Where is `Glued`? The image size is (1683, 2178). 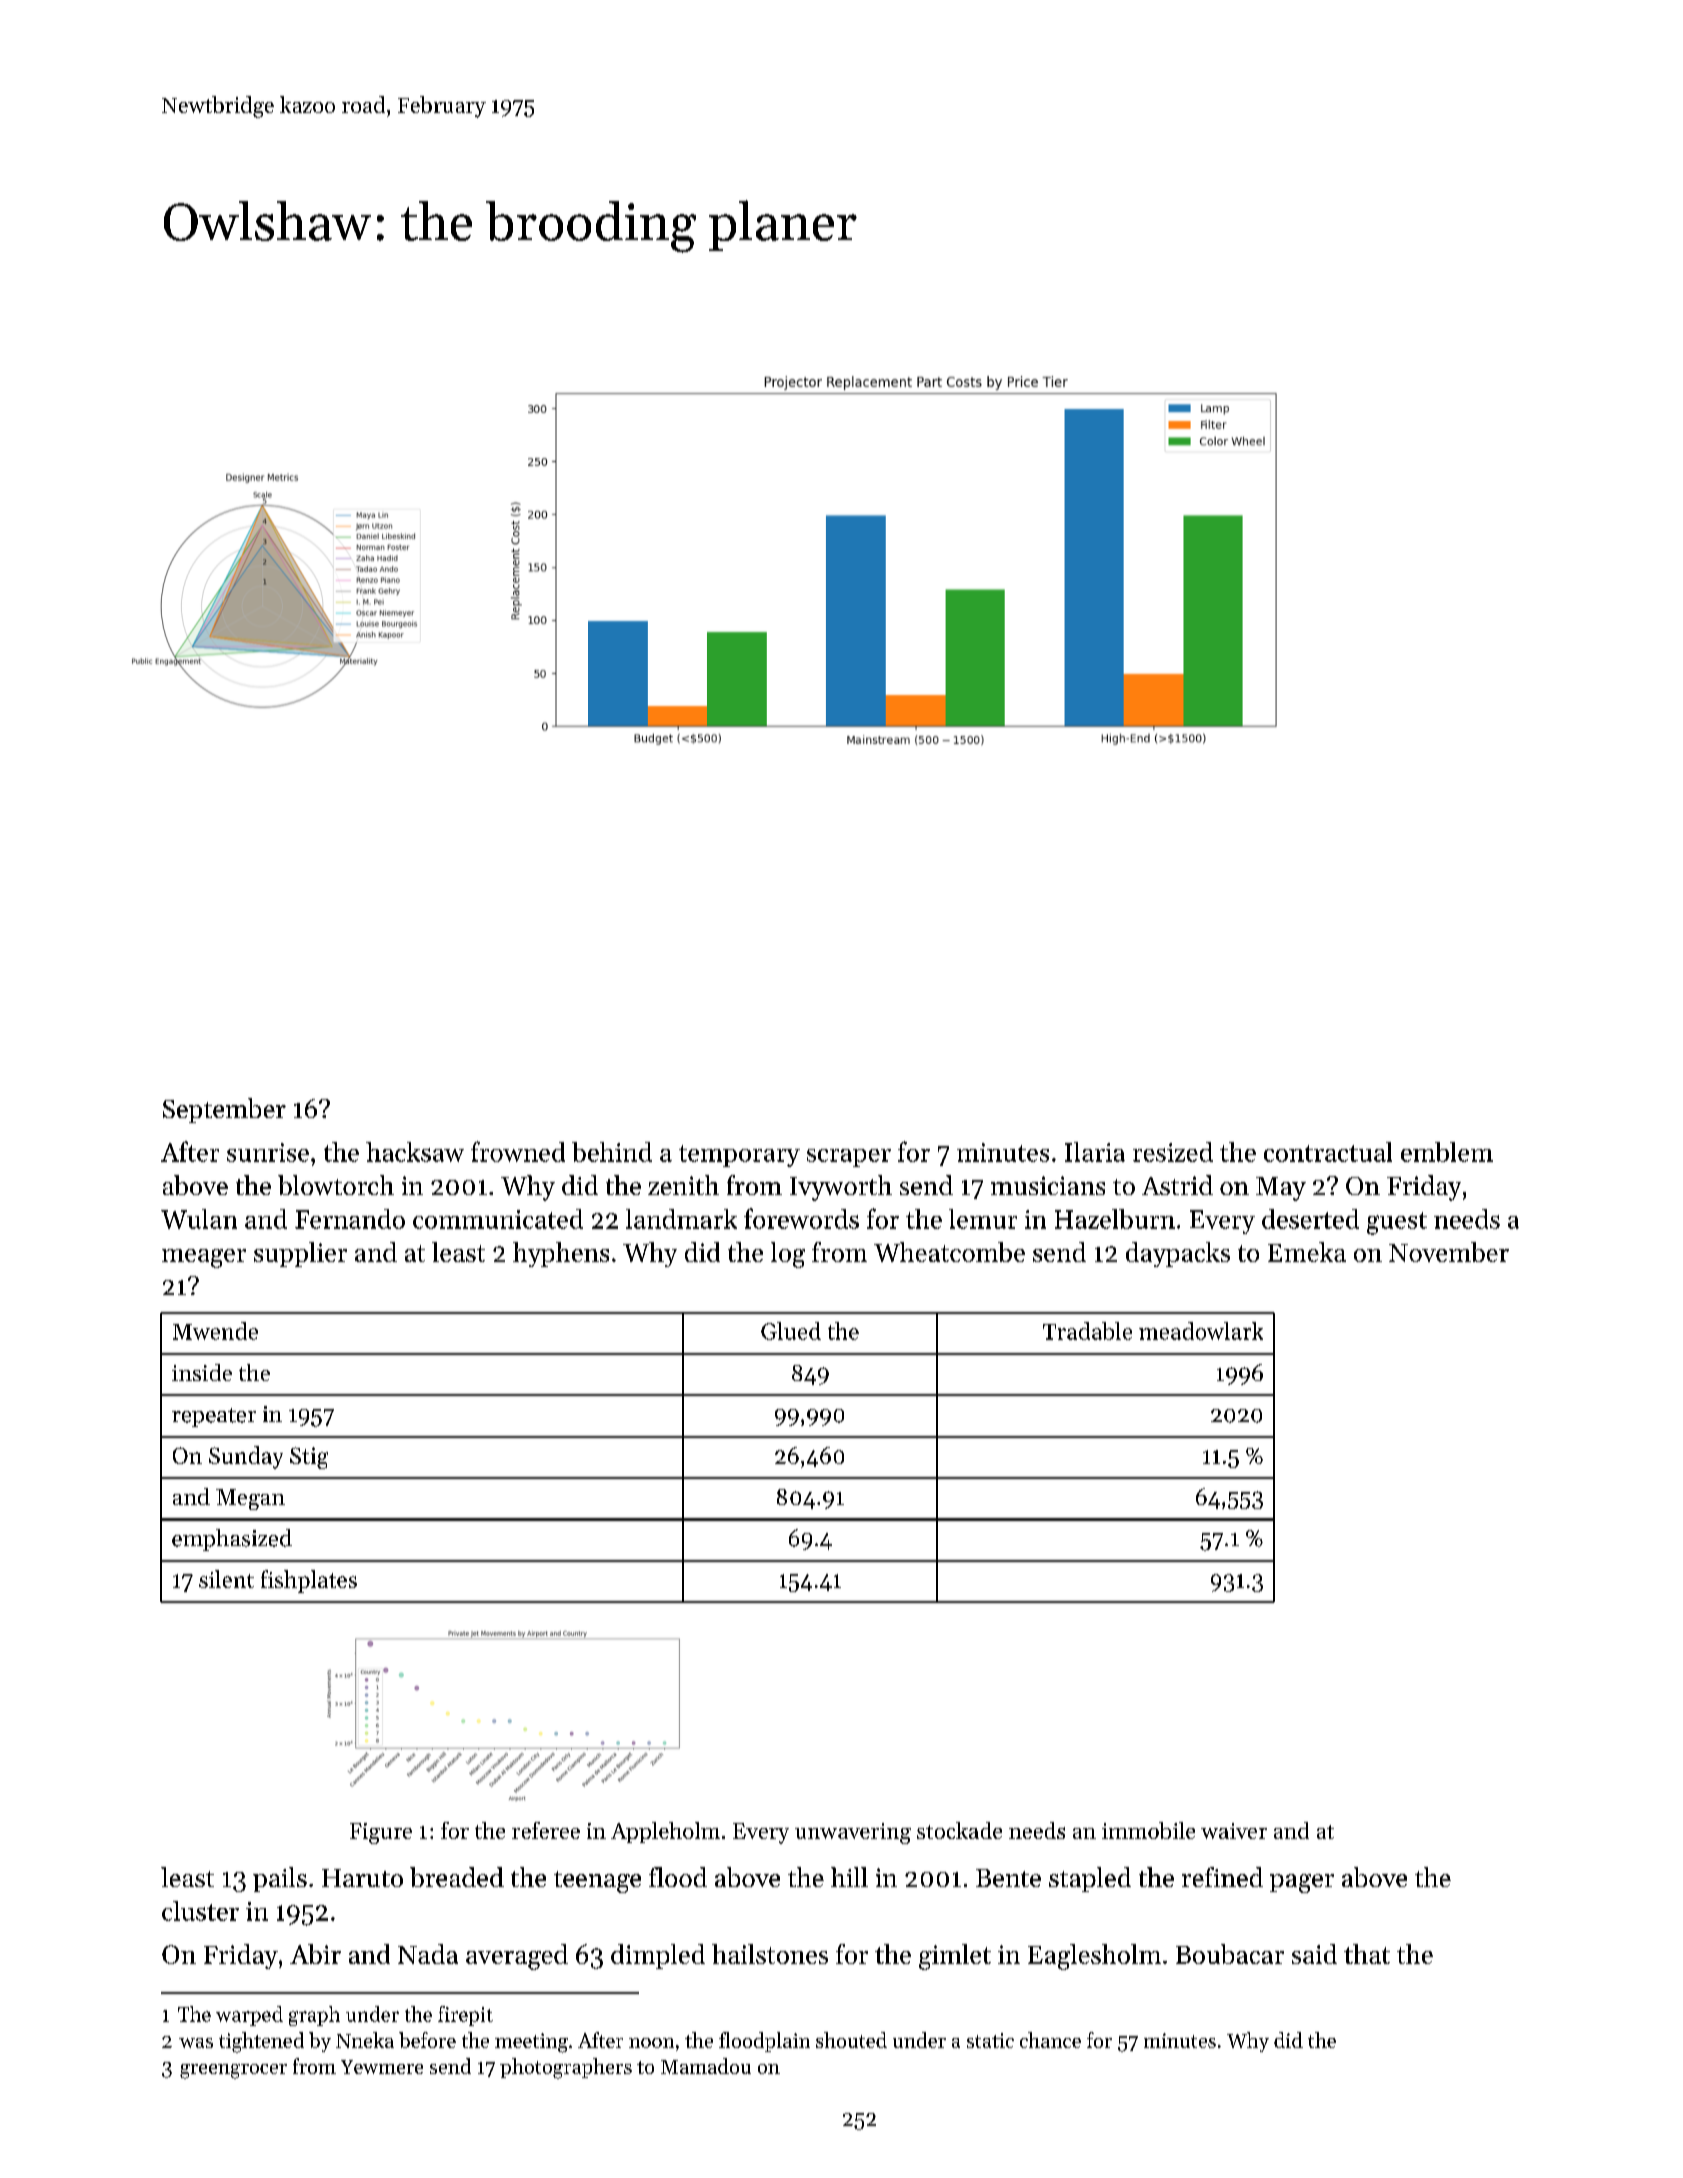
Glued is located at coordinates (791, 1331).
